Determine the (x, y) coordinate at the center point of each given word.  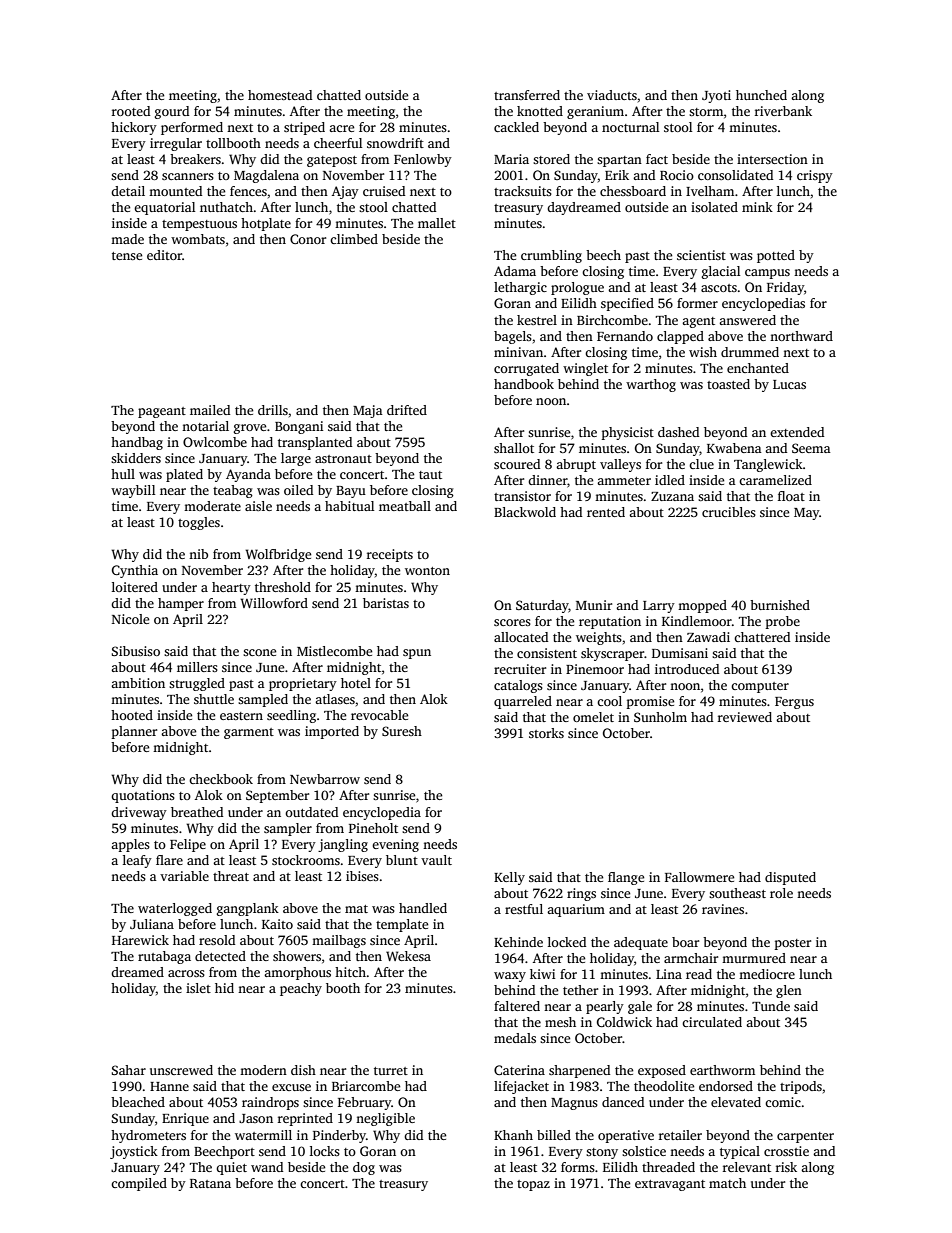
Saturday (542, 606)
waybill (133, 491)
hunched (761, 95)
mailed (210, 410)
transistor (522, 496)
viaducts (612, 95)
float (791, 496)
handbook (524, 384)
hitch (351, 972)
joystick (134, 1152)
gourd (172, 112)
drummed (750, 352)
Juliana (152, 924)
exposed (662, 1071)
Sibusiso (136, 651)
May (806, 514)
